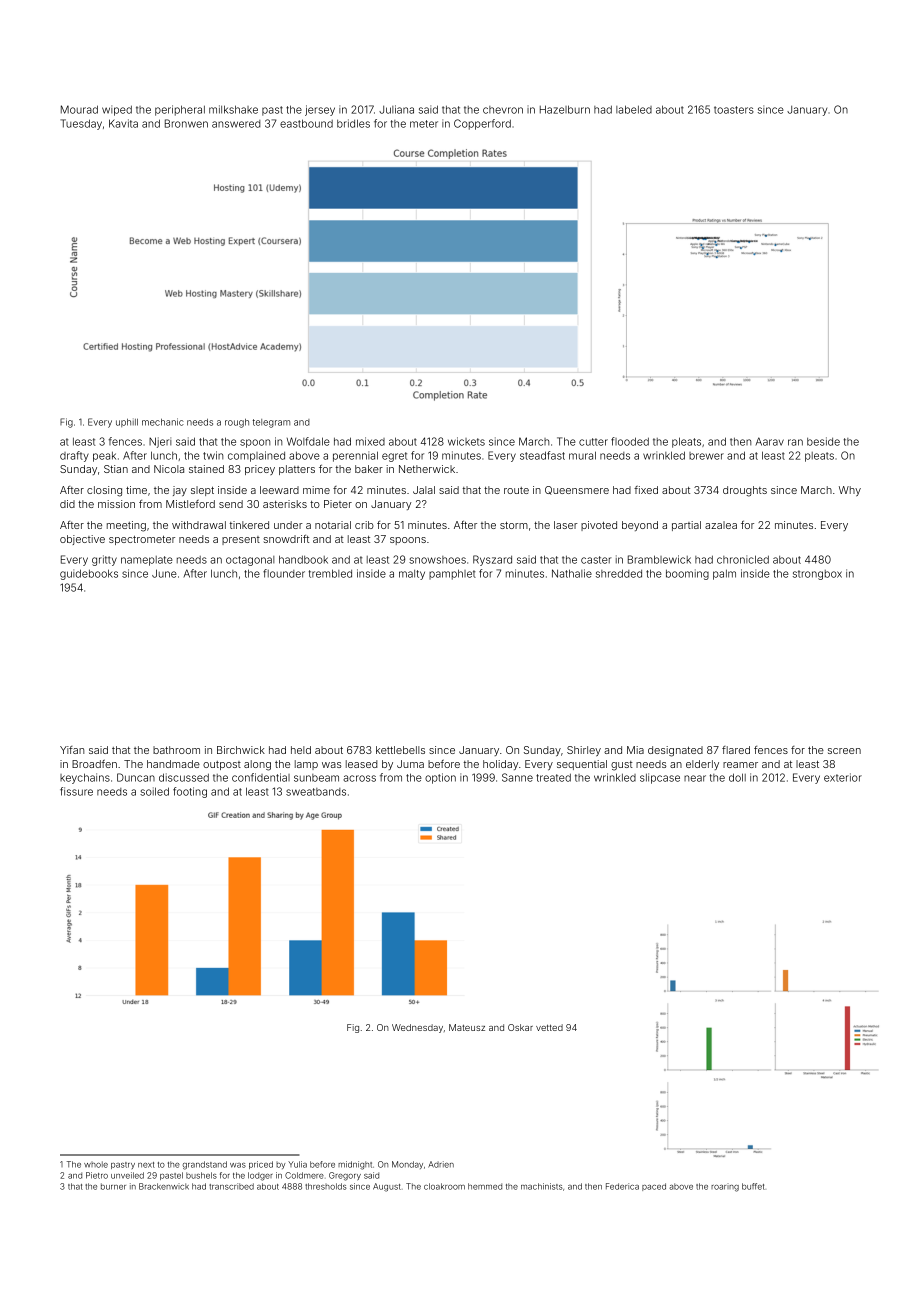 The width and height of the page is (924, 1308). What do you see at coordinates (503, 110) in the page?
I see `chevron` at bounding box center [503, 110].
